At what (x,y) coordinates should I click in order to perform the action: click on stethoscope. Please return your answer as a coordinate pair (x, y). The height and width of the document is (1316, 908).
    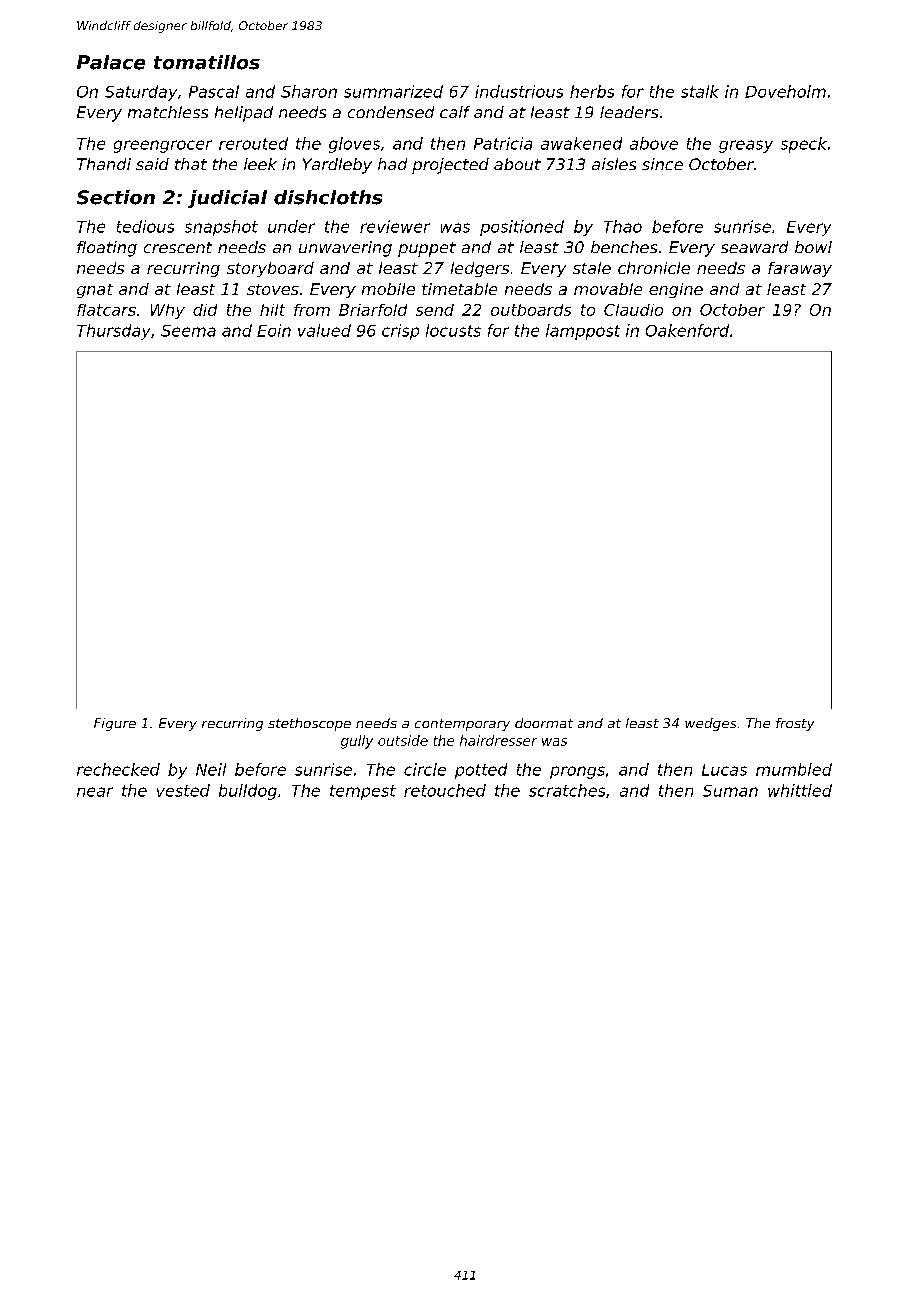
    Looking at the image, I should click on (309, 724).
